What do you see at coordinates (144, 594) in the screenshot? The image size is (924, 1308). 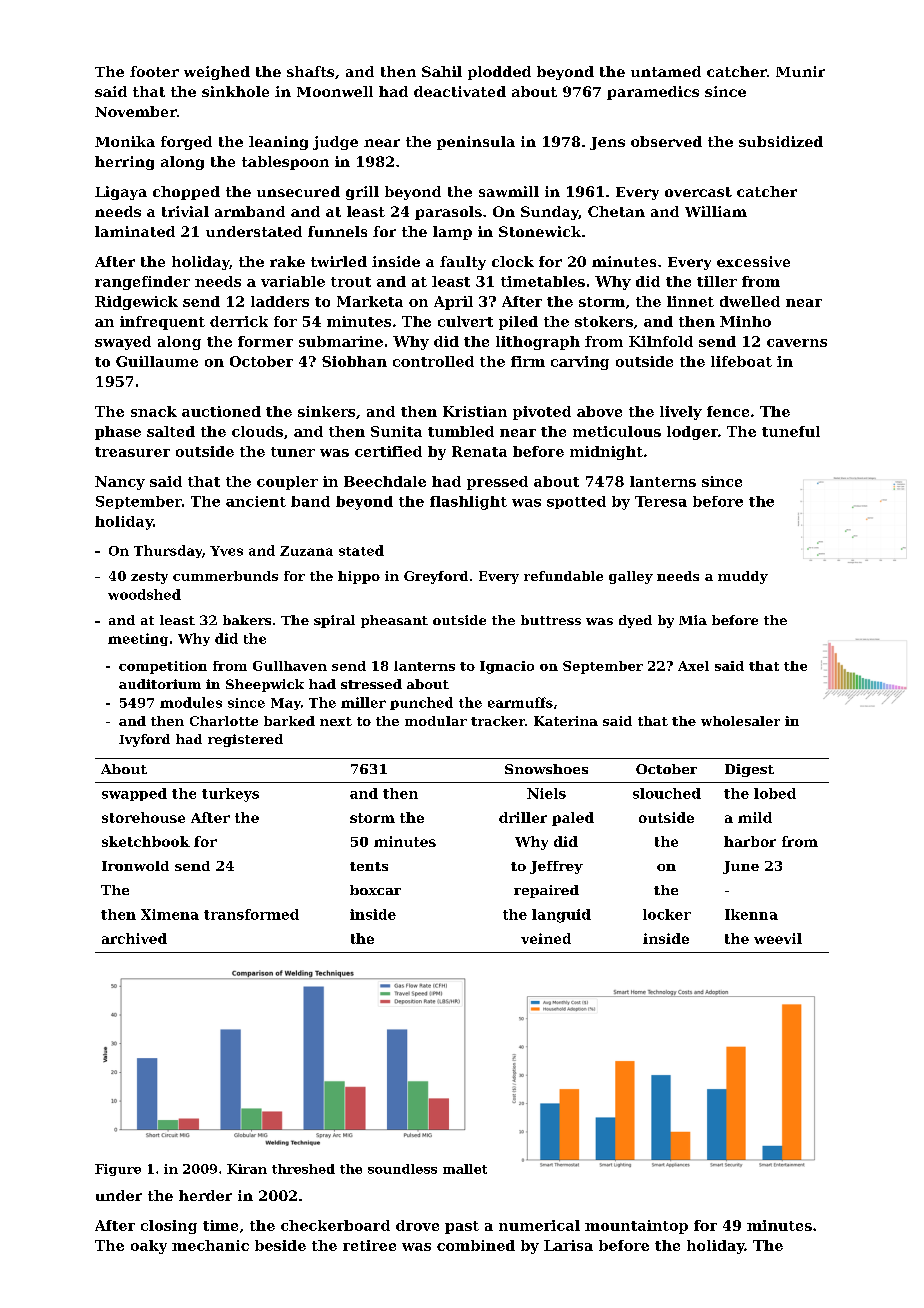 I see `woodshed` at bounding box center [144, 594].
